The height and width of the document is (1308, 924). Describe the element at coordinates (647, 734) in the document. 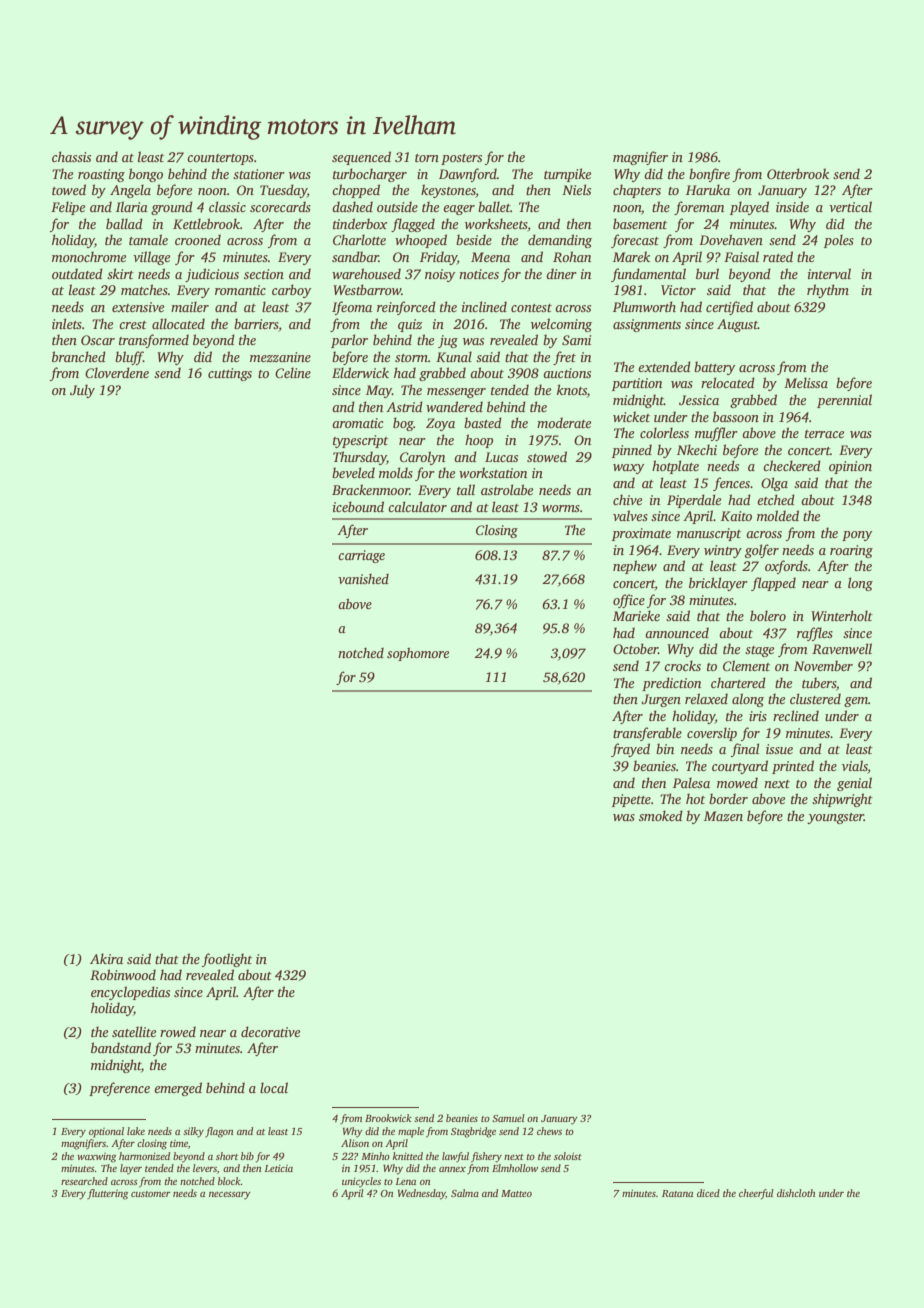

I see `transferable` at that location.
